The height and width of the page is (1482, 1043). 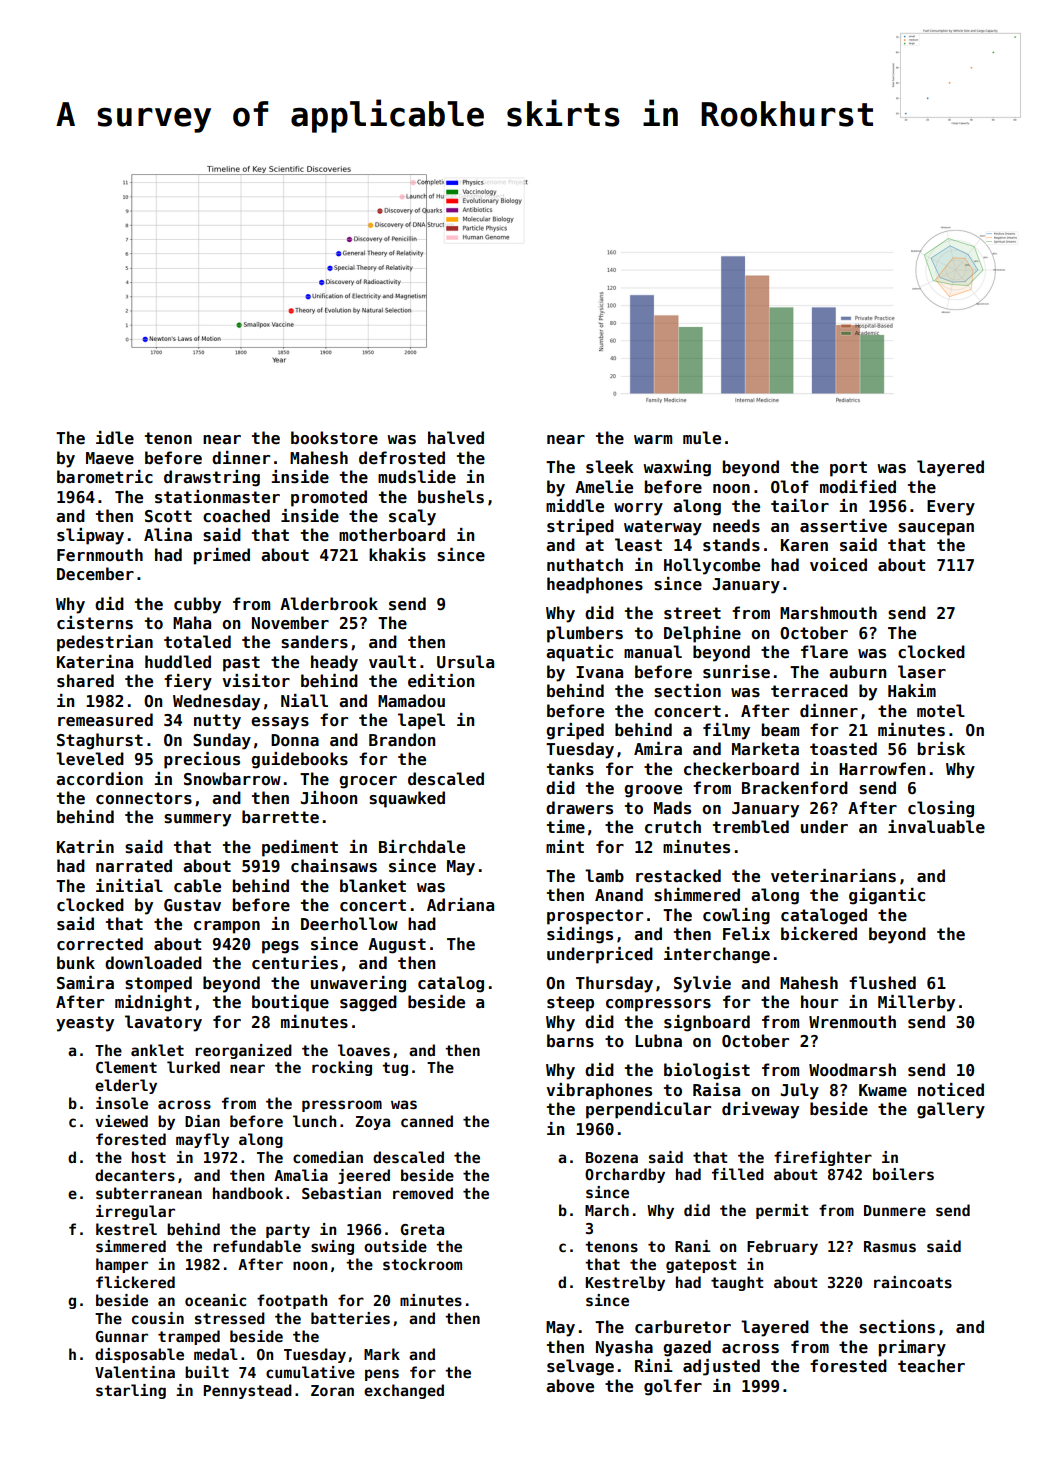 What do you see at coordinates (247, 1391) in the page?
I see `Pennystead` at bounding box center [247, 1391].
